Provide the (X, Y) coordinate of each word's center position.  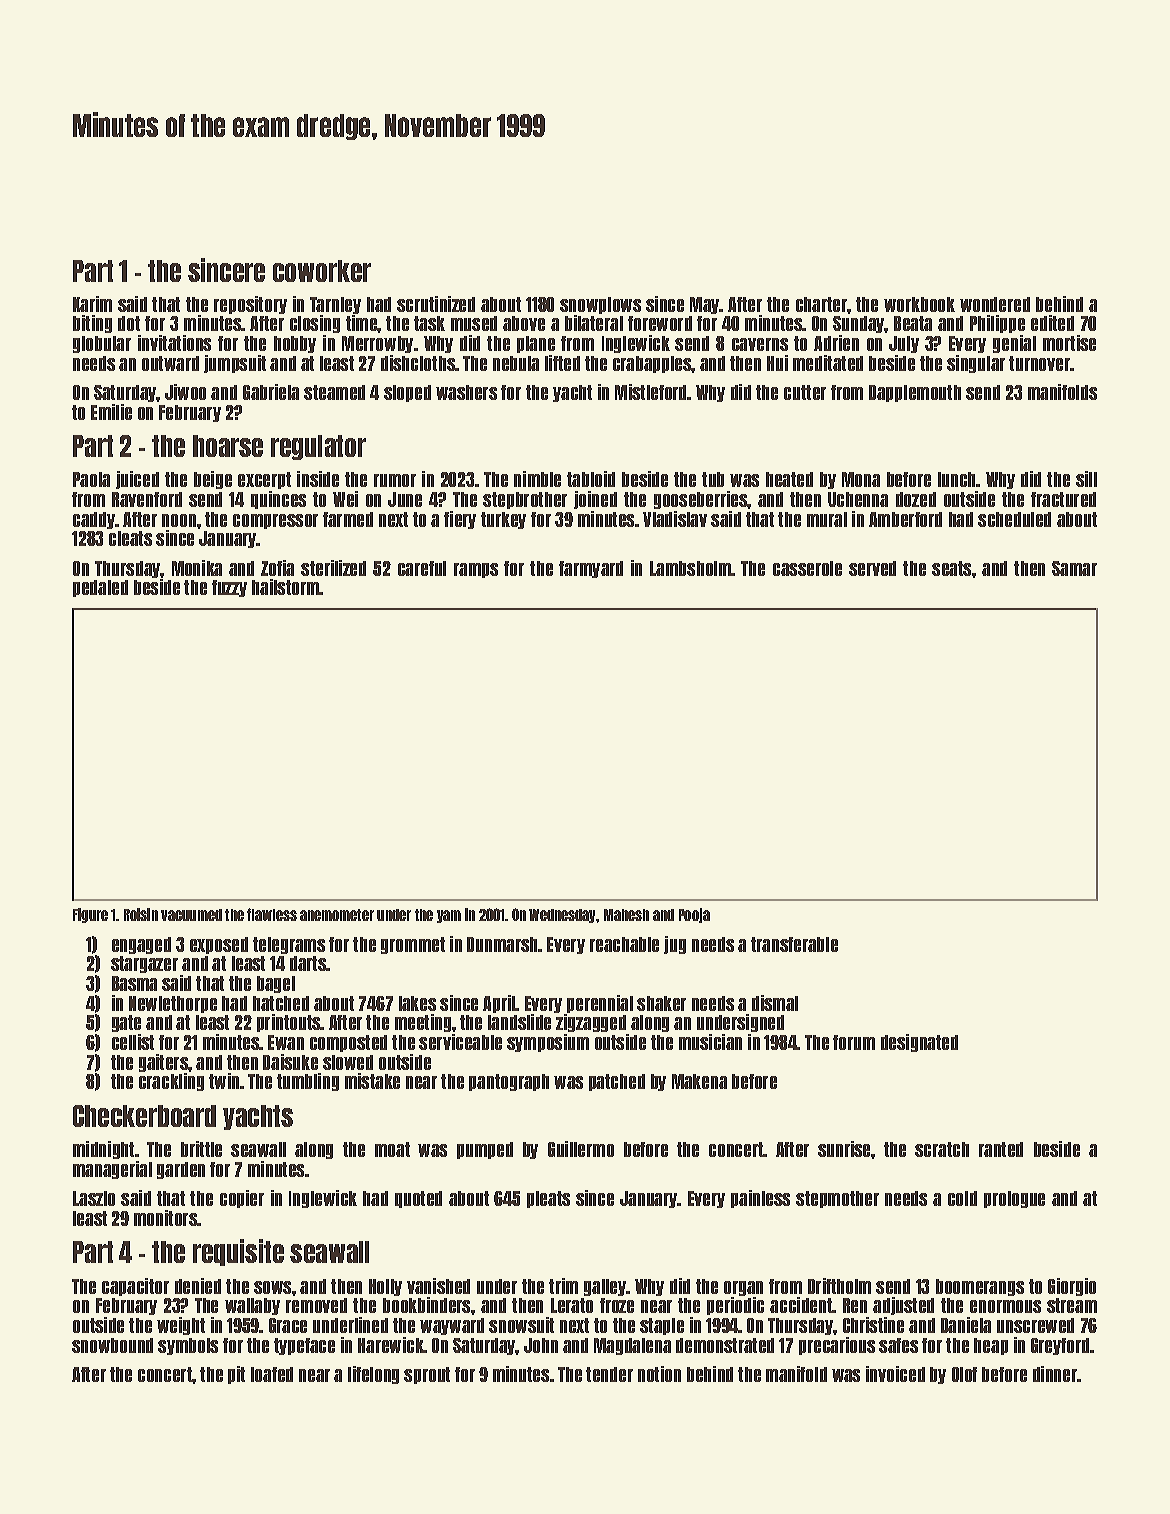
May (705, 305)
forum (854, 1042)
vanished (438, 1286)
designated (919, 1043)
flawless (272, 914)
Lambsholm (691, 568)
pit (236, 1375)
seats (951, 568)
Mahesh (626, 915)
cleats (130, 538)
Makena (699, 1081)
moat (392, 1149)
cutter (805, 392)
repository (250, 305)
